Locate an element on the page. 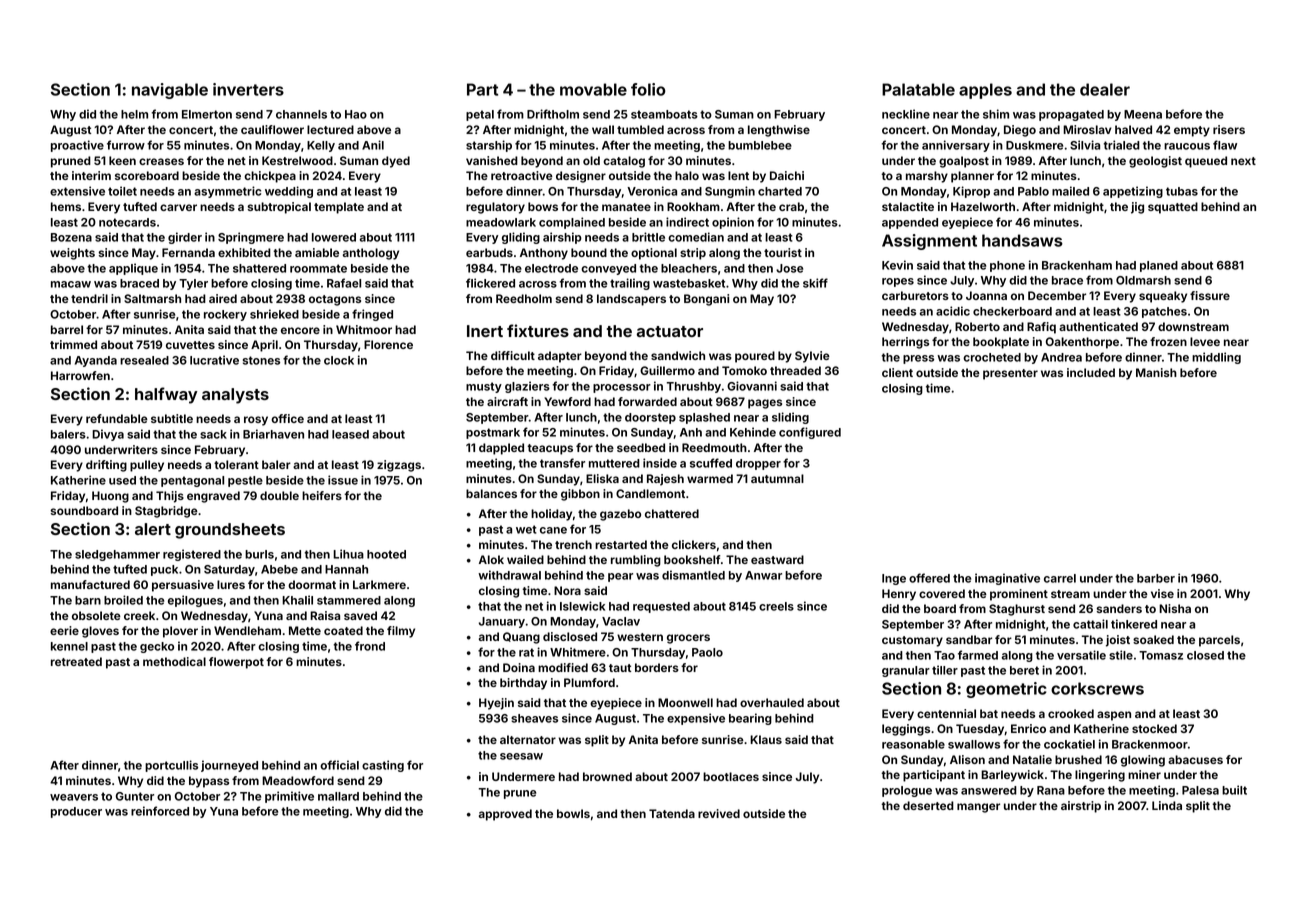  portcullis is located at coordinates (171, 766).
